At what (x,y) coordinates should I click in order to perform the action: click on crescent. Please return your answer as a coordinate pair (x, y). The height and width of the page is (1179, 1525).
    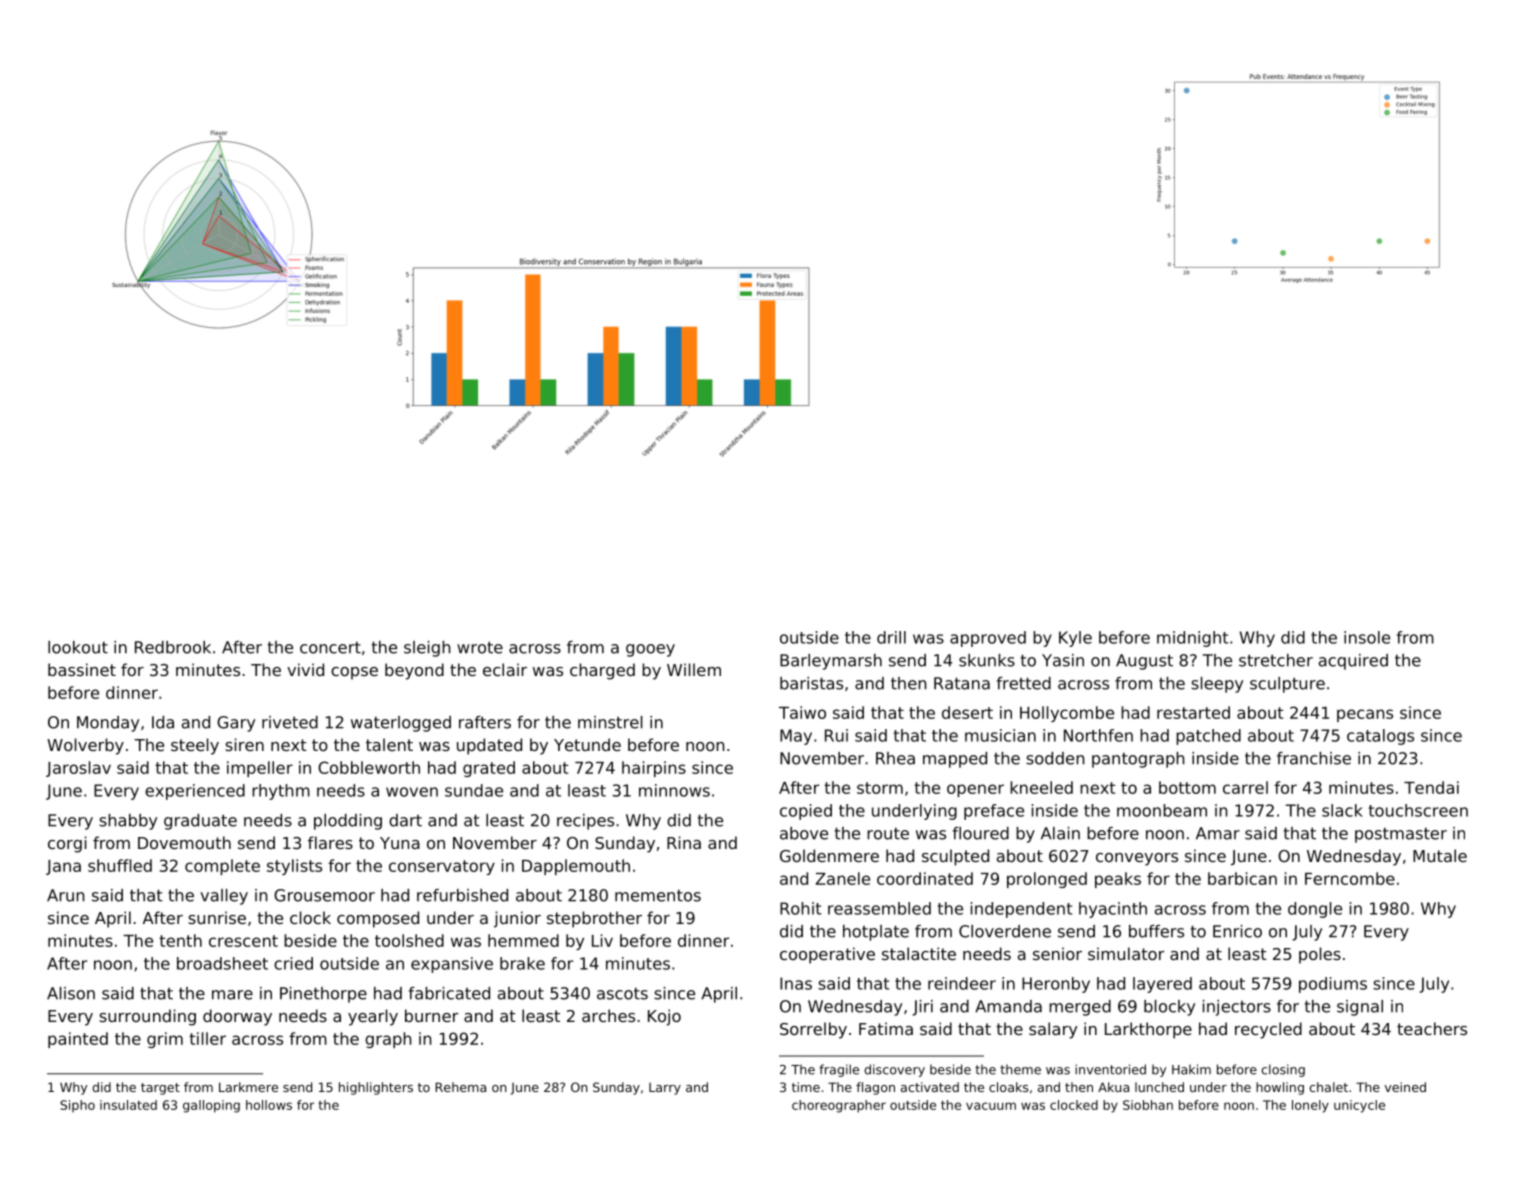
    Looking at the image, I should click on (243, 941).
